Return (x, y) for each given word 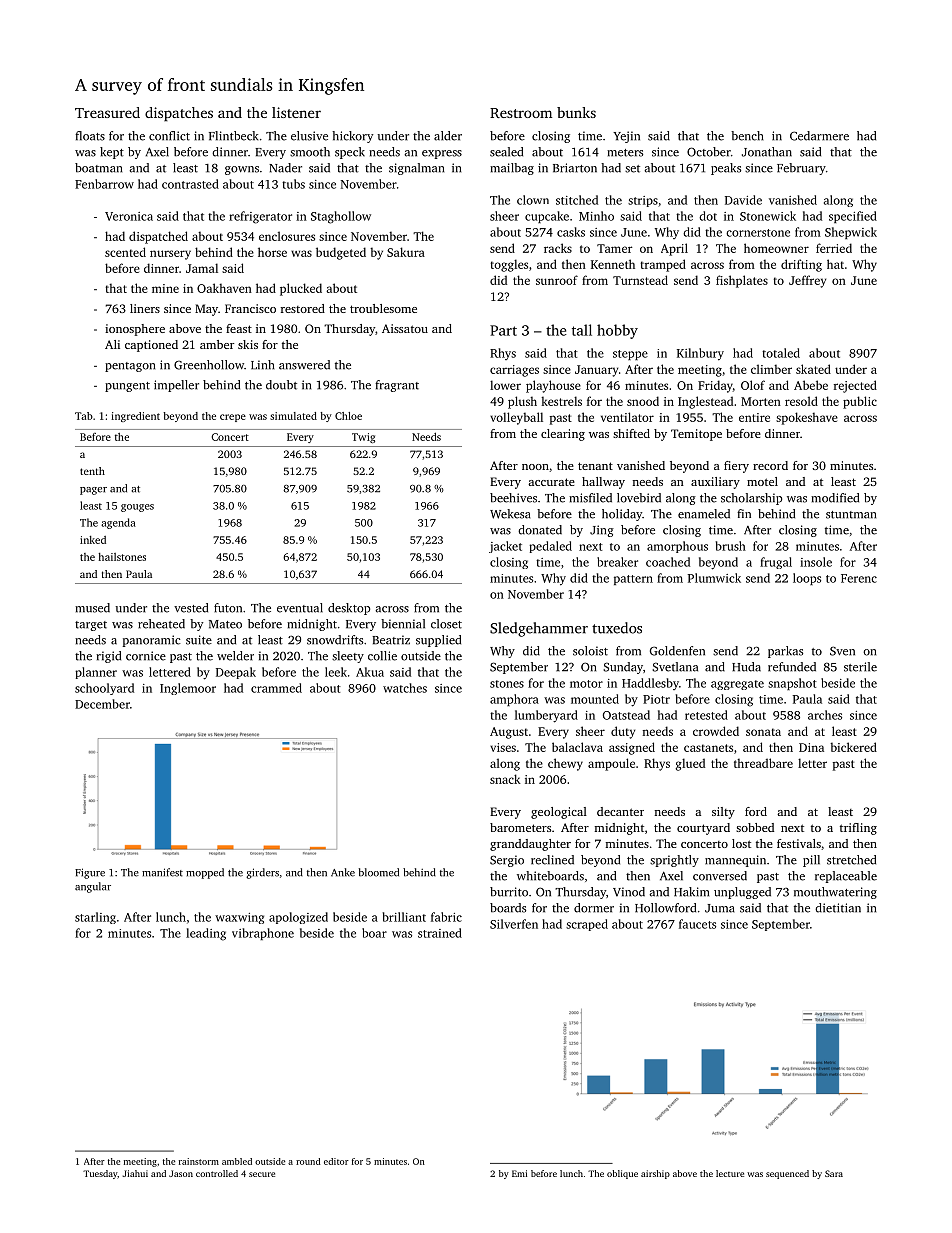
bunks (576, 112)
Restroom (521, 113)
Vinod (629, 892)
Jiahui (135, 1173)
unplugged (742, 893)
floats (90, 136)
